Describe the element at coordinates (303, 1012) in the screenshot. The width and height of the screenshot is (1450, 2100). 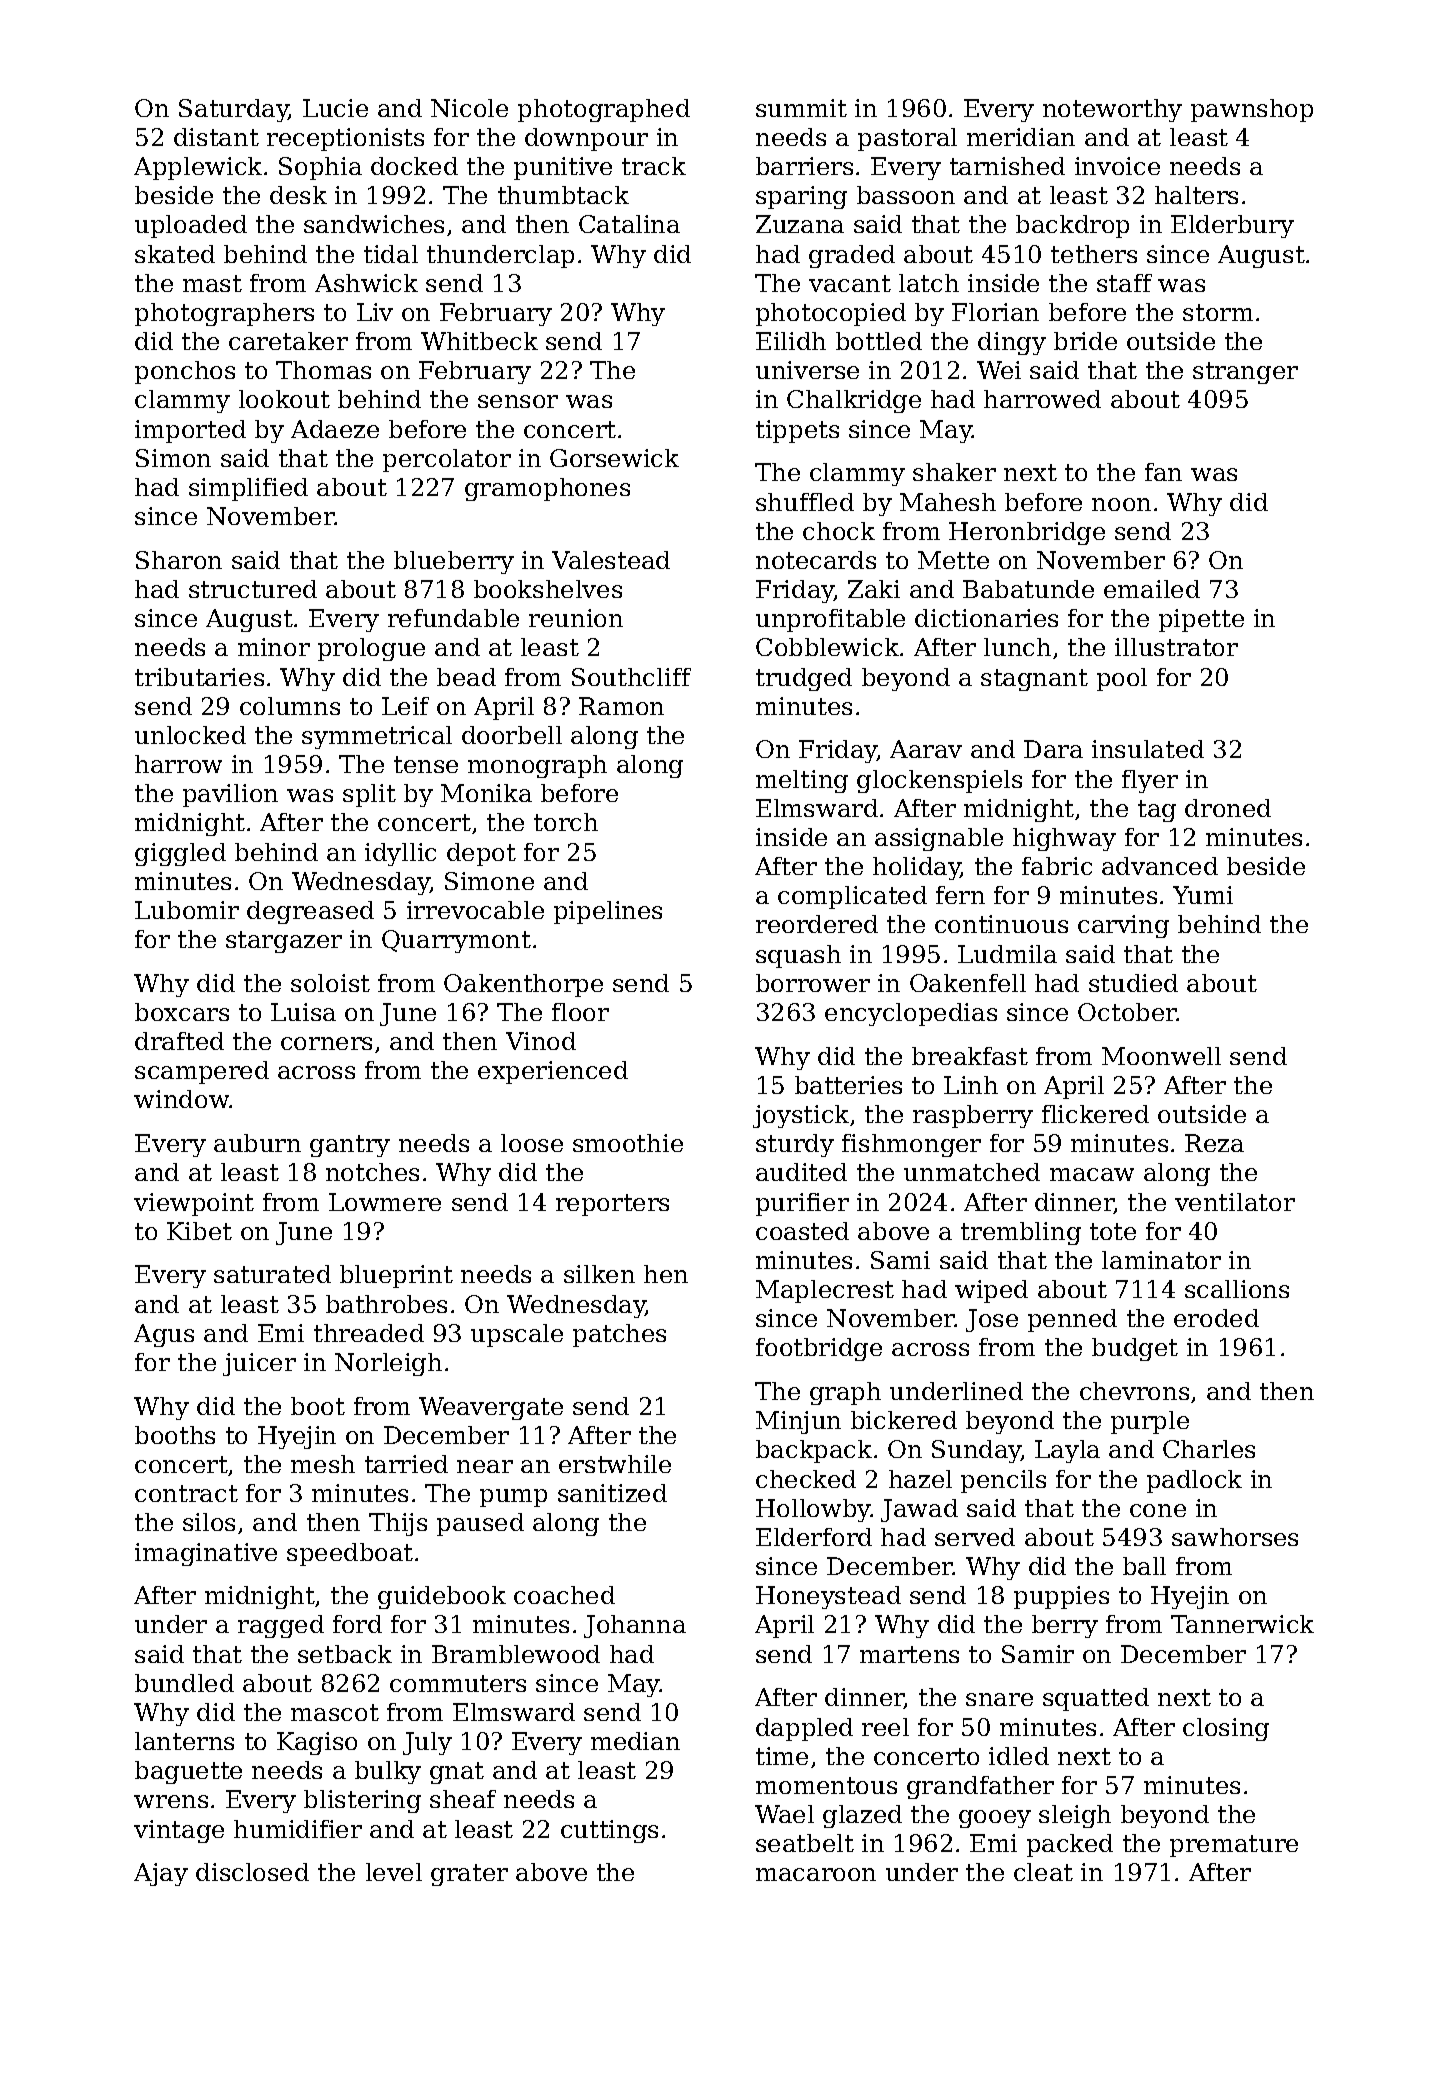
I see `Luisa` at that location.
